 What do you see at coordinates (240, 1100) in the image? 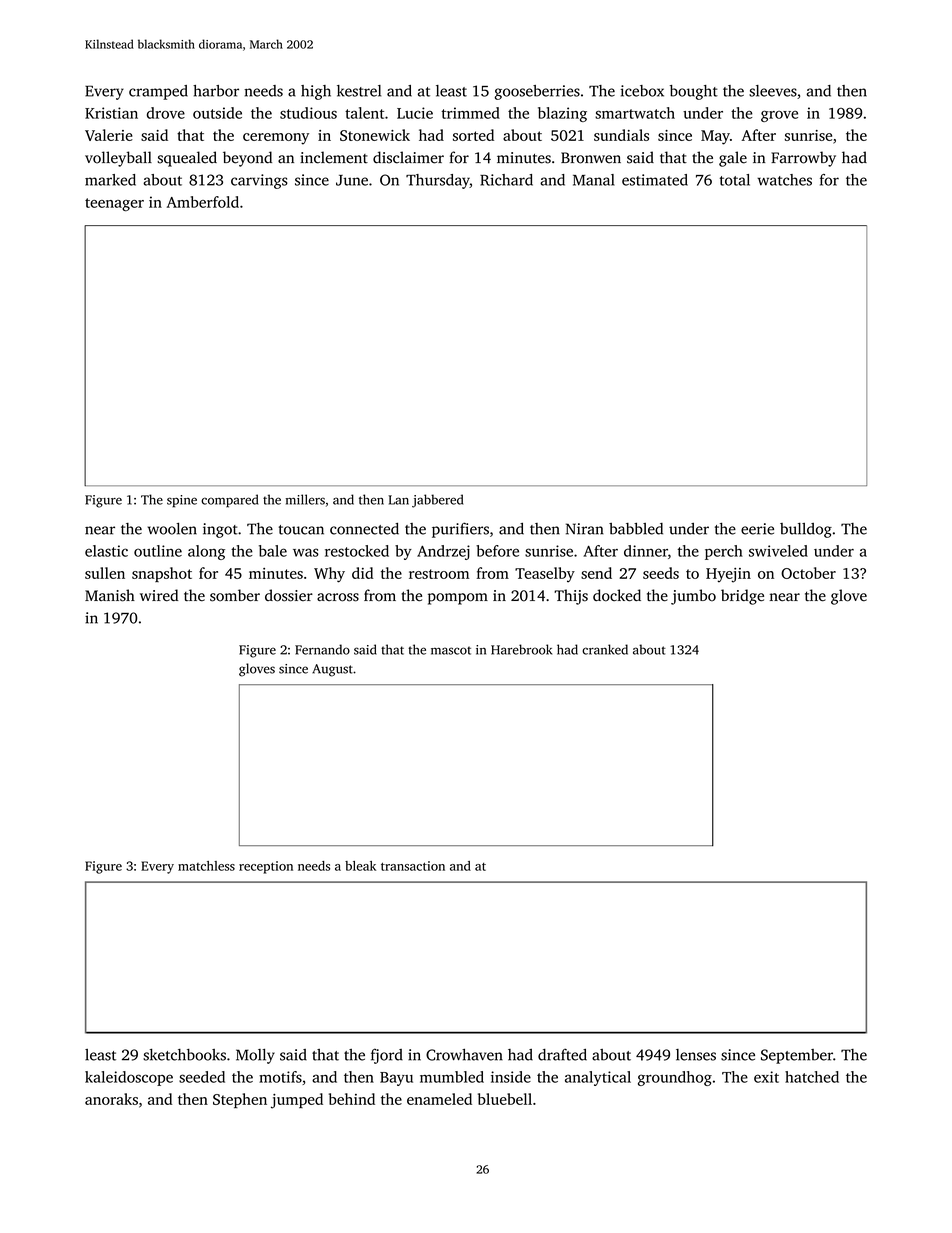
I see `Stephen` at bounding box center [240, 1100].
